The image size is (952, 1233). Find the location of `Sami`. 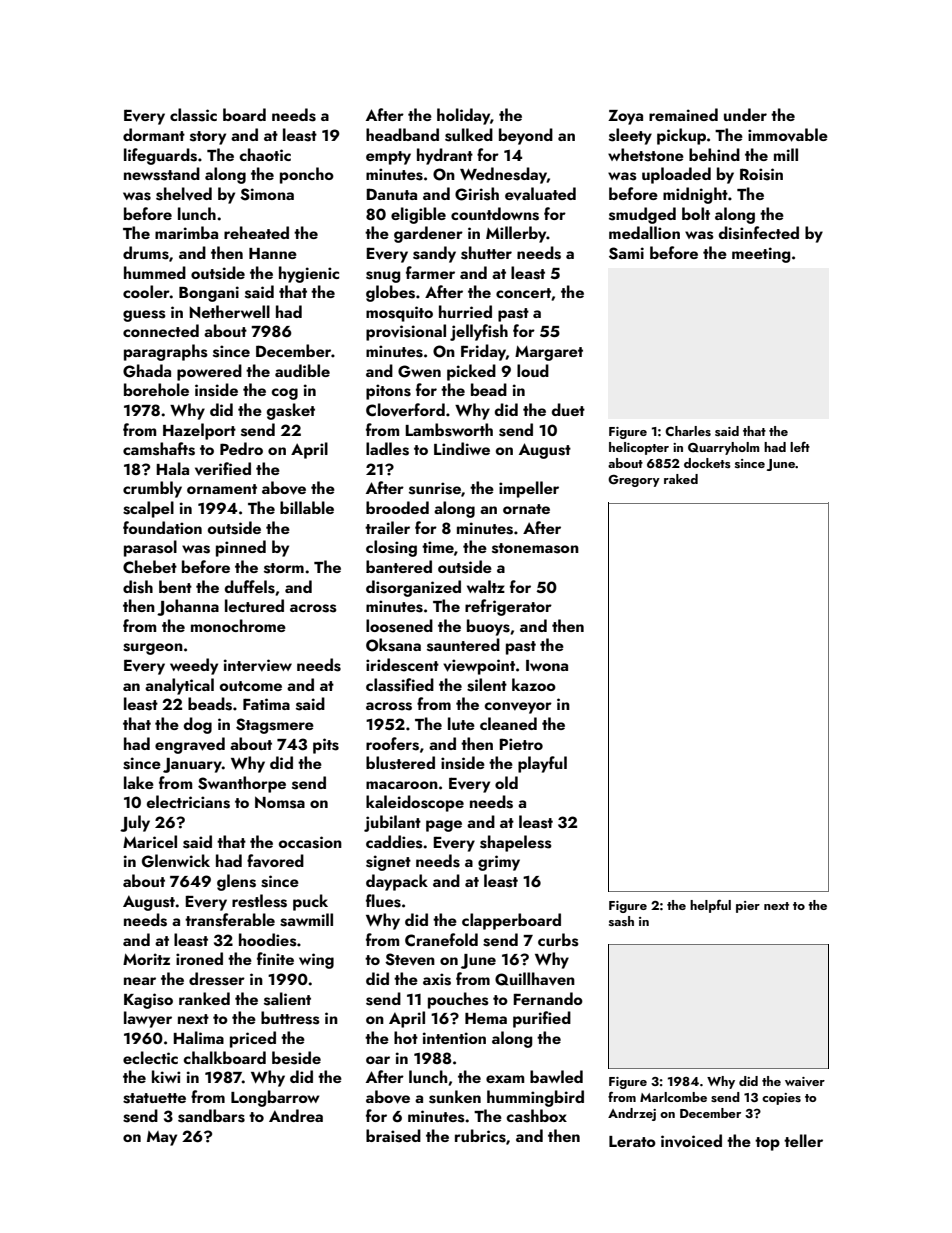

Sami is located at coordinates (626, 253).
